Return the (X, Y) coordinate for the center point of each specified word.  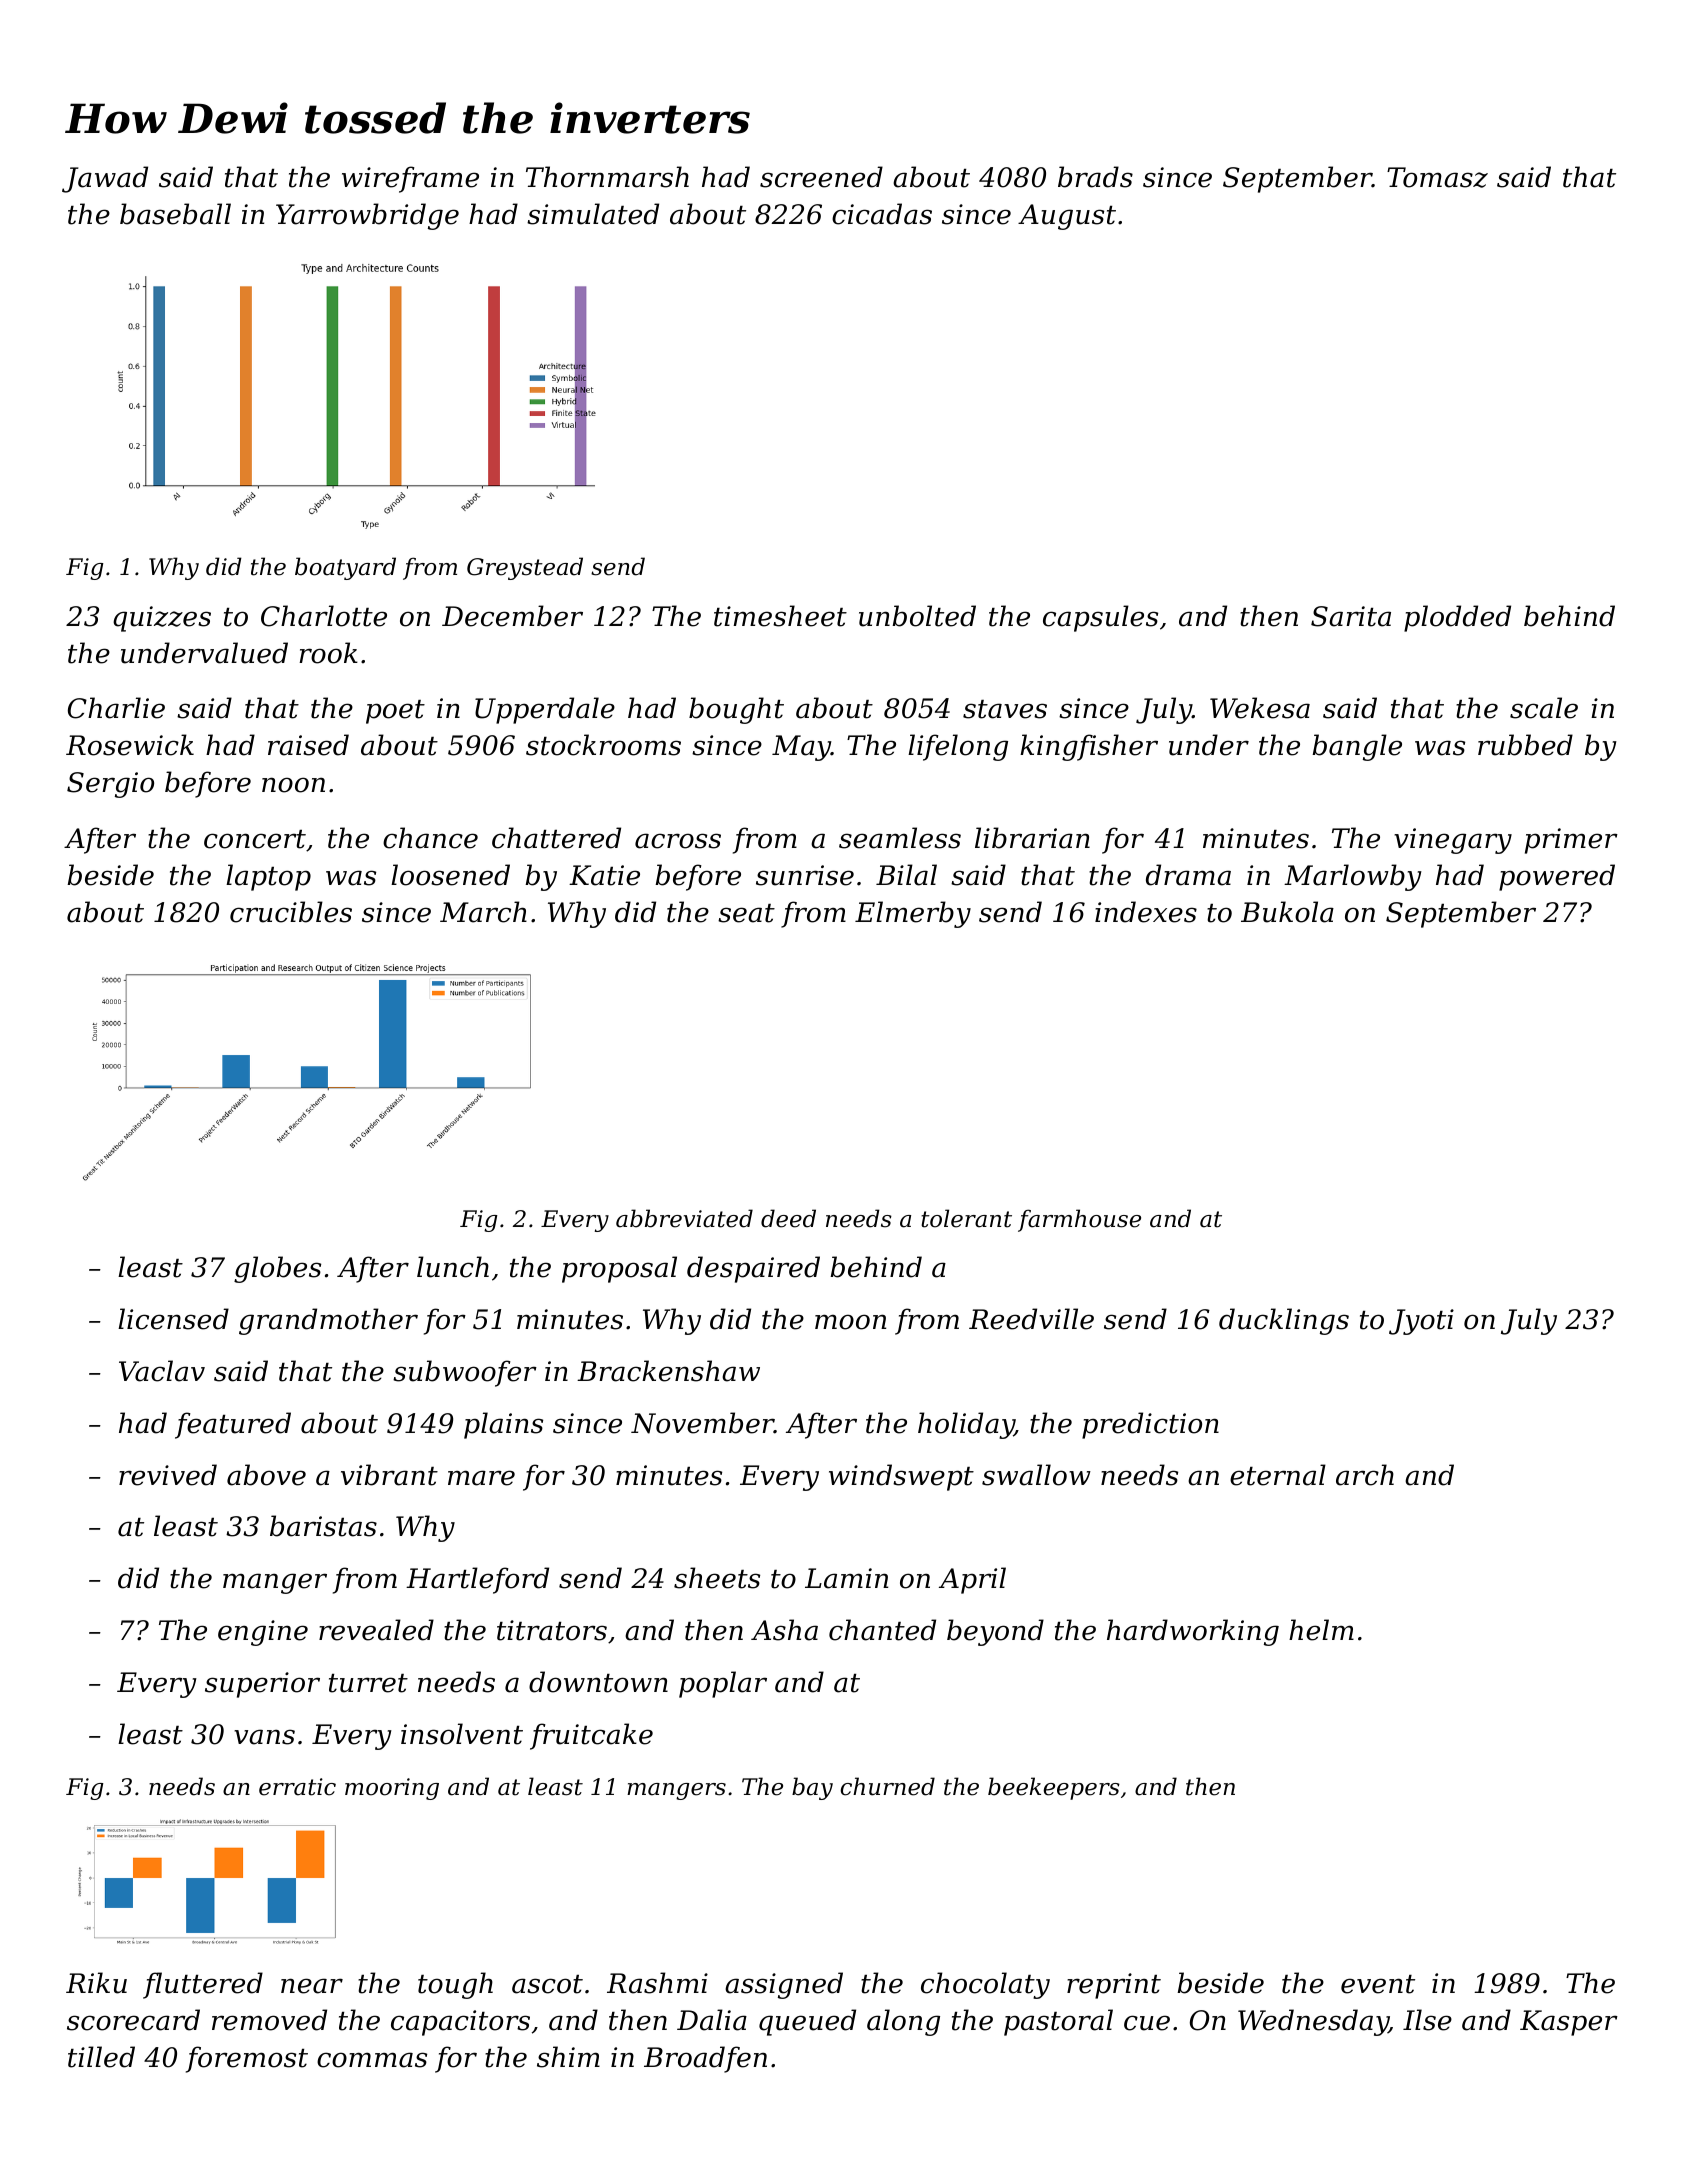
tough (455, 1985)
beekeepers (1054, 1788)
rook (328, 653)
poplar (723, 1684)
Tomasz (1437, 177)
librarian (1032, 838)
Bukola (1287, 912)
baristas (323, 1526)
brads (1095, 177)
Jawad (105, 179)
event (1378, 1984)
